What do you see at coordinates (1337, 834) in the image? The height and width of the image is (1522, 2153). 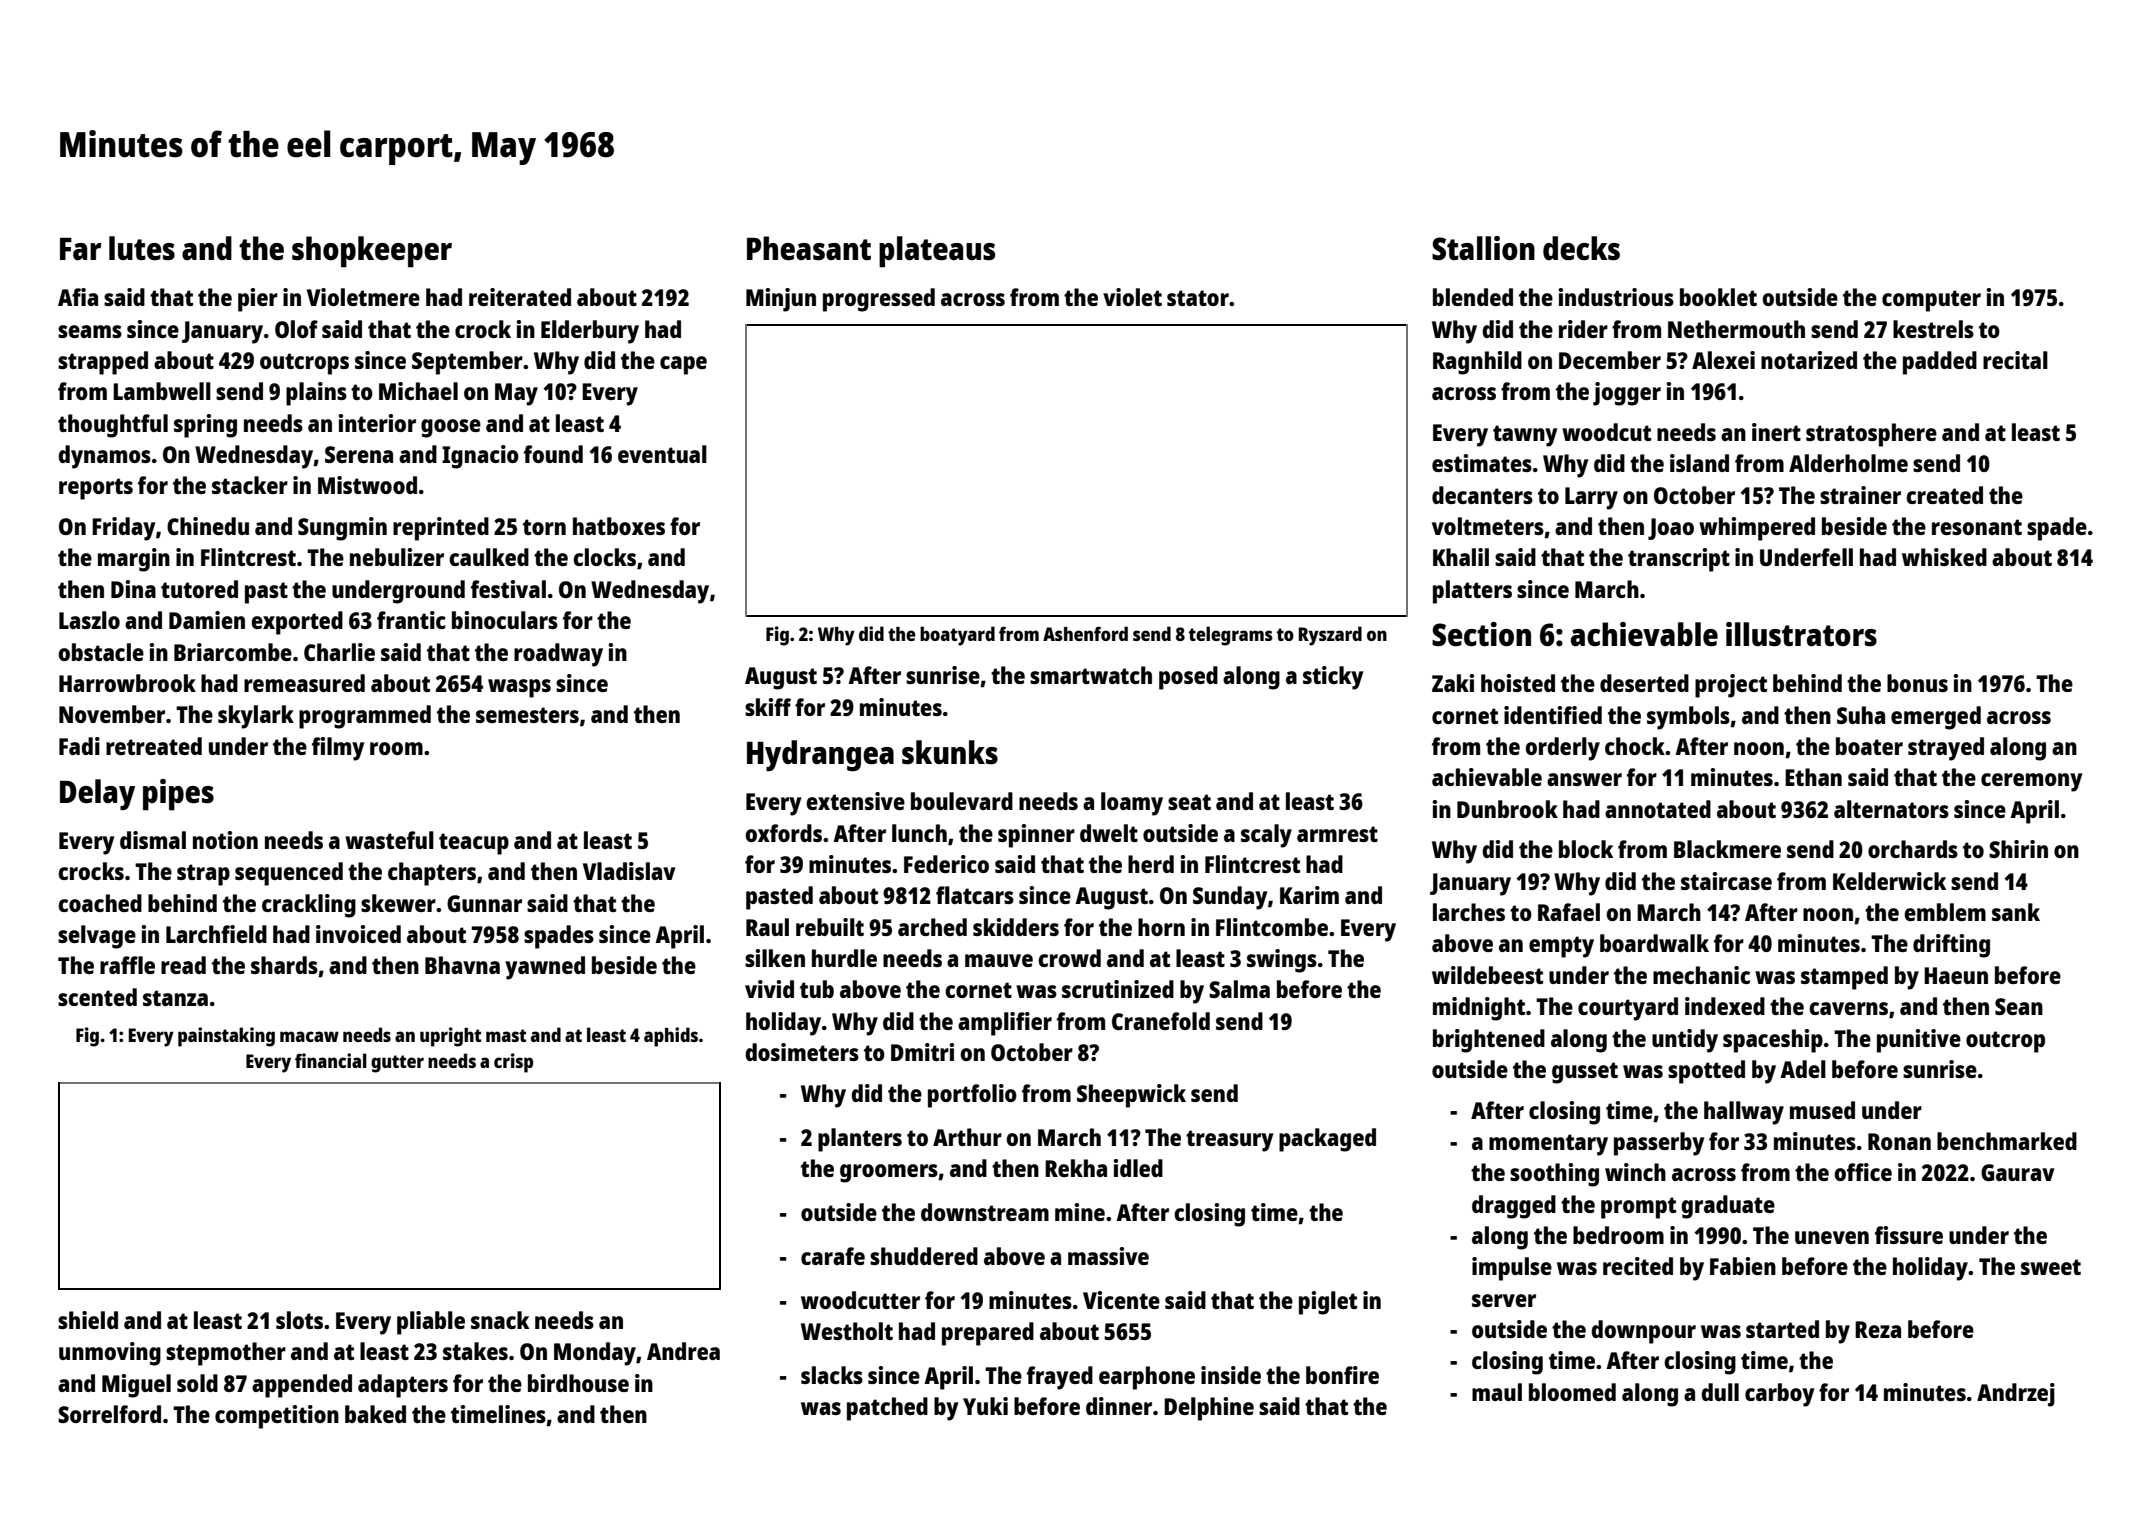 I see `armrest` at bounding box center [1337, 834].
